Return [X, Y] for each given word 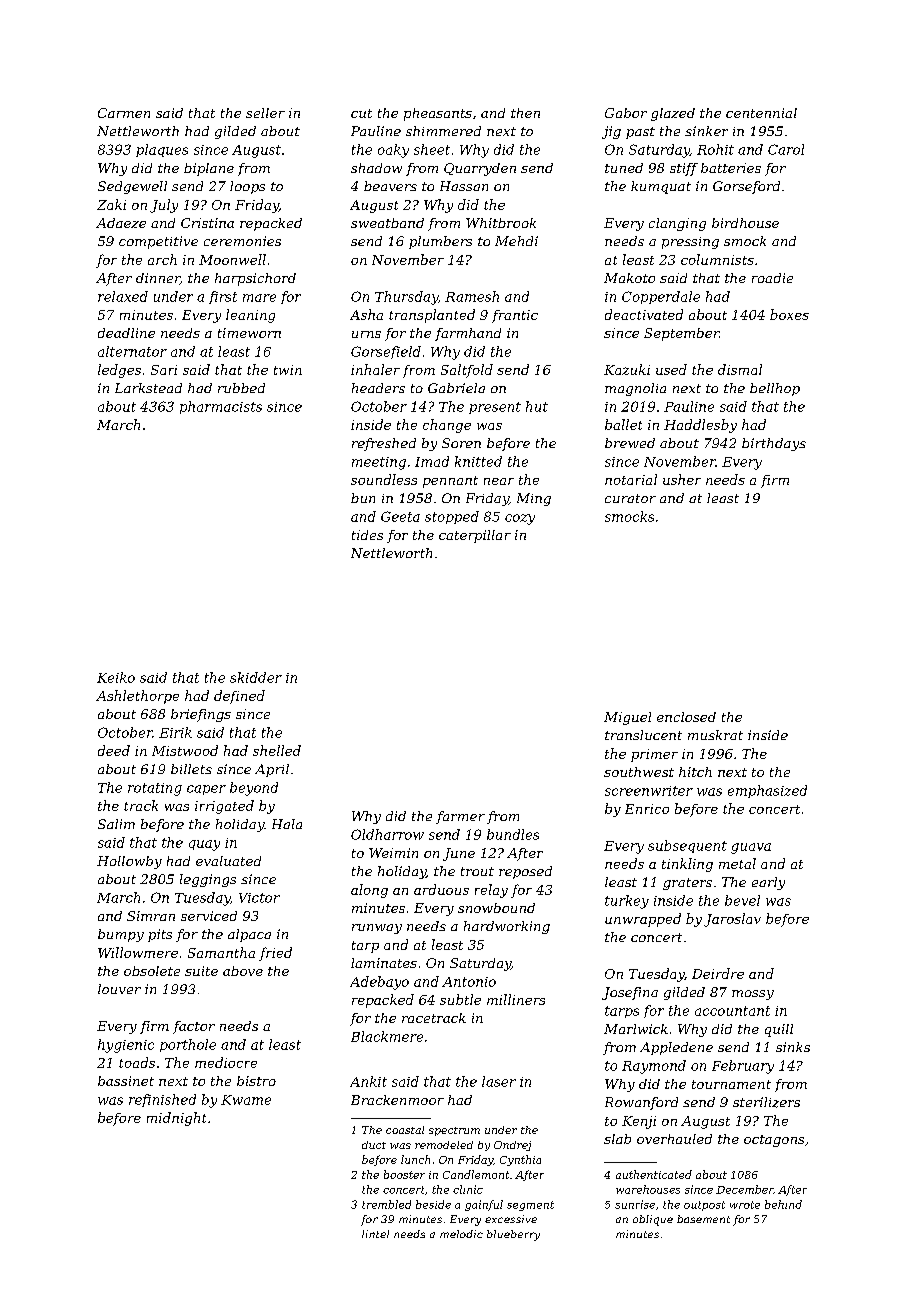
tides [367, 535]
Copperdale [661, 297]
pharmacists [221, 407]
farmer [460, 817]
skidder [256, 677]
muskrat [715, 735]
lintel [375, 1234]
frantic [515, 316]
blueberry [513, 1235]
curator [630, 498]
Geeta [400, 516]
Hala [287, 824]
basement [703, 1219]
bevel [742, 900]
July [164, 206]
